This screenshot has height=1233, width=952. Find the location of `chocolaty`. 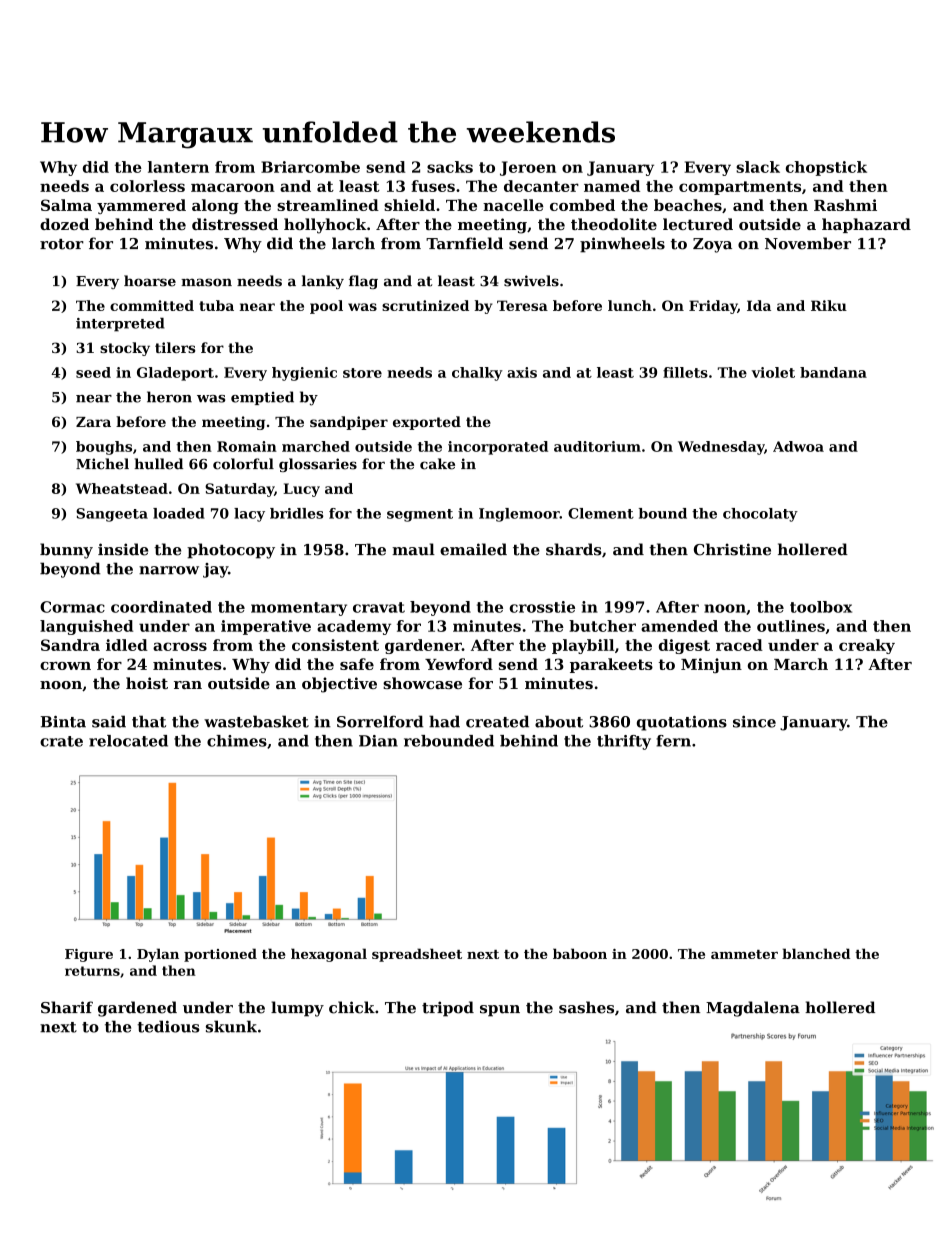

chocolaty is located at coordinates (760, 515).
